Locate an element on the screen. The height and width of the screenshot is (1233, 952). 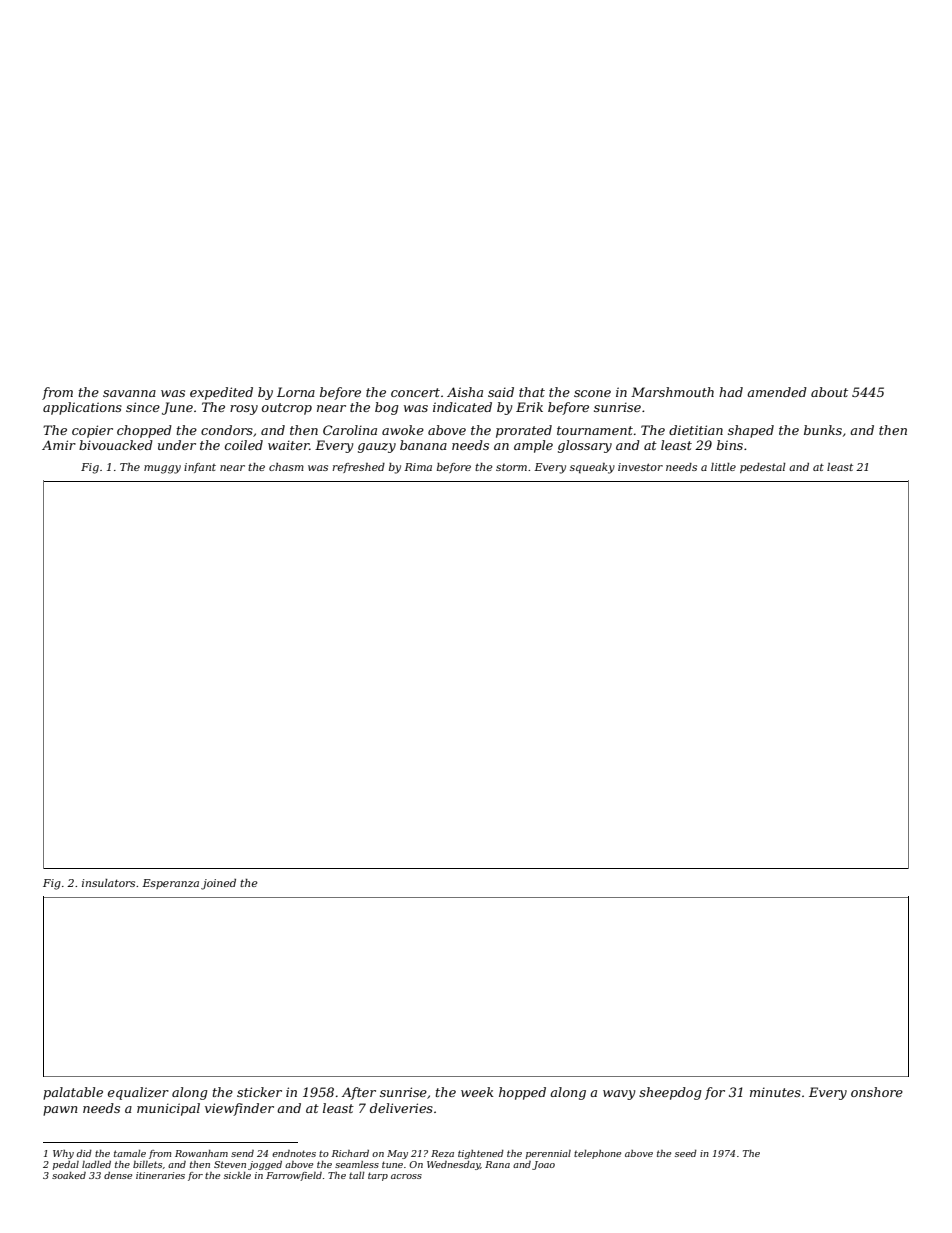
refreshed is located at coordinates (359, 468).
